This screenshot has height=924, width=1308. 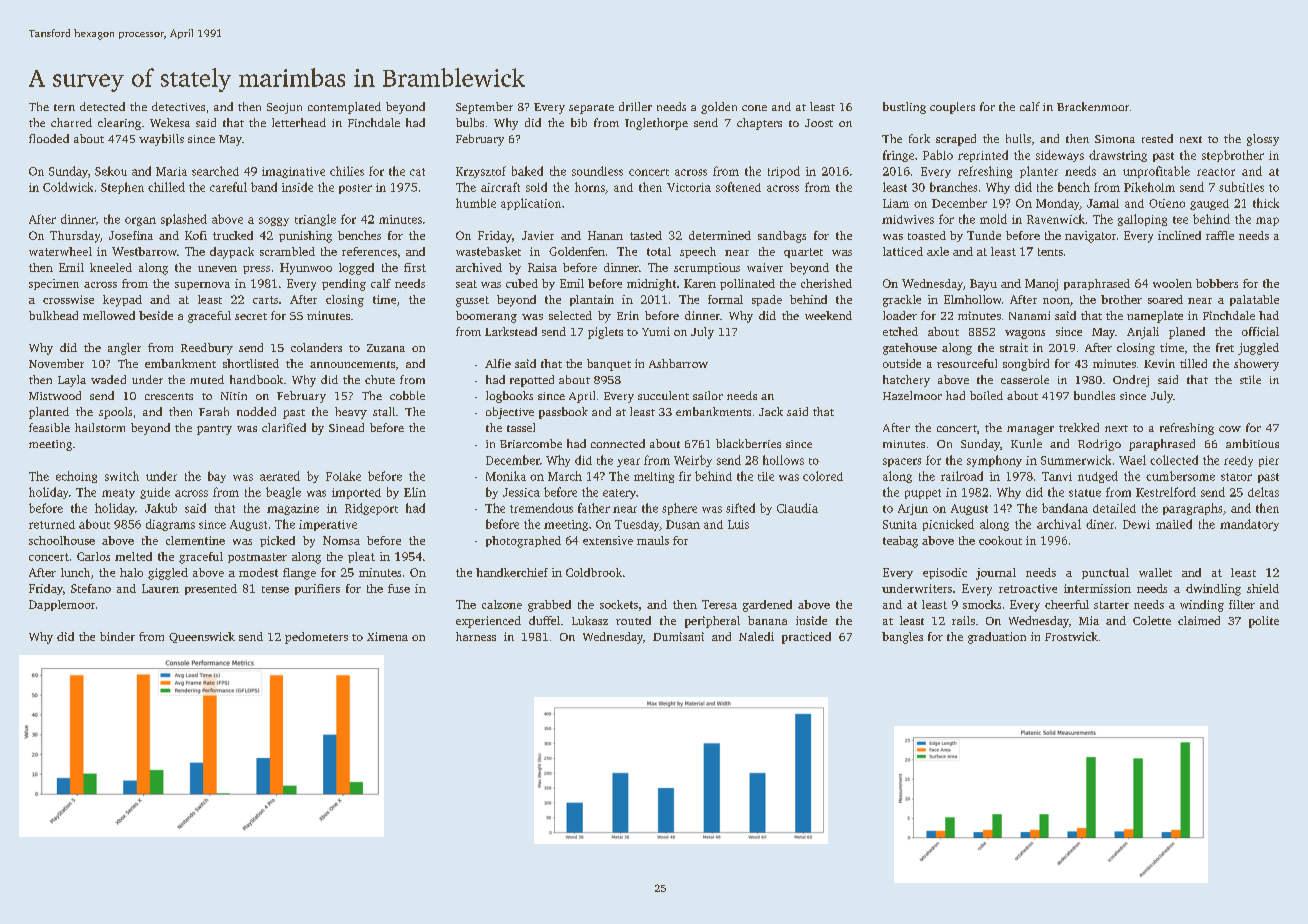 I want to click on binder, so click(x=117, y=636).
